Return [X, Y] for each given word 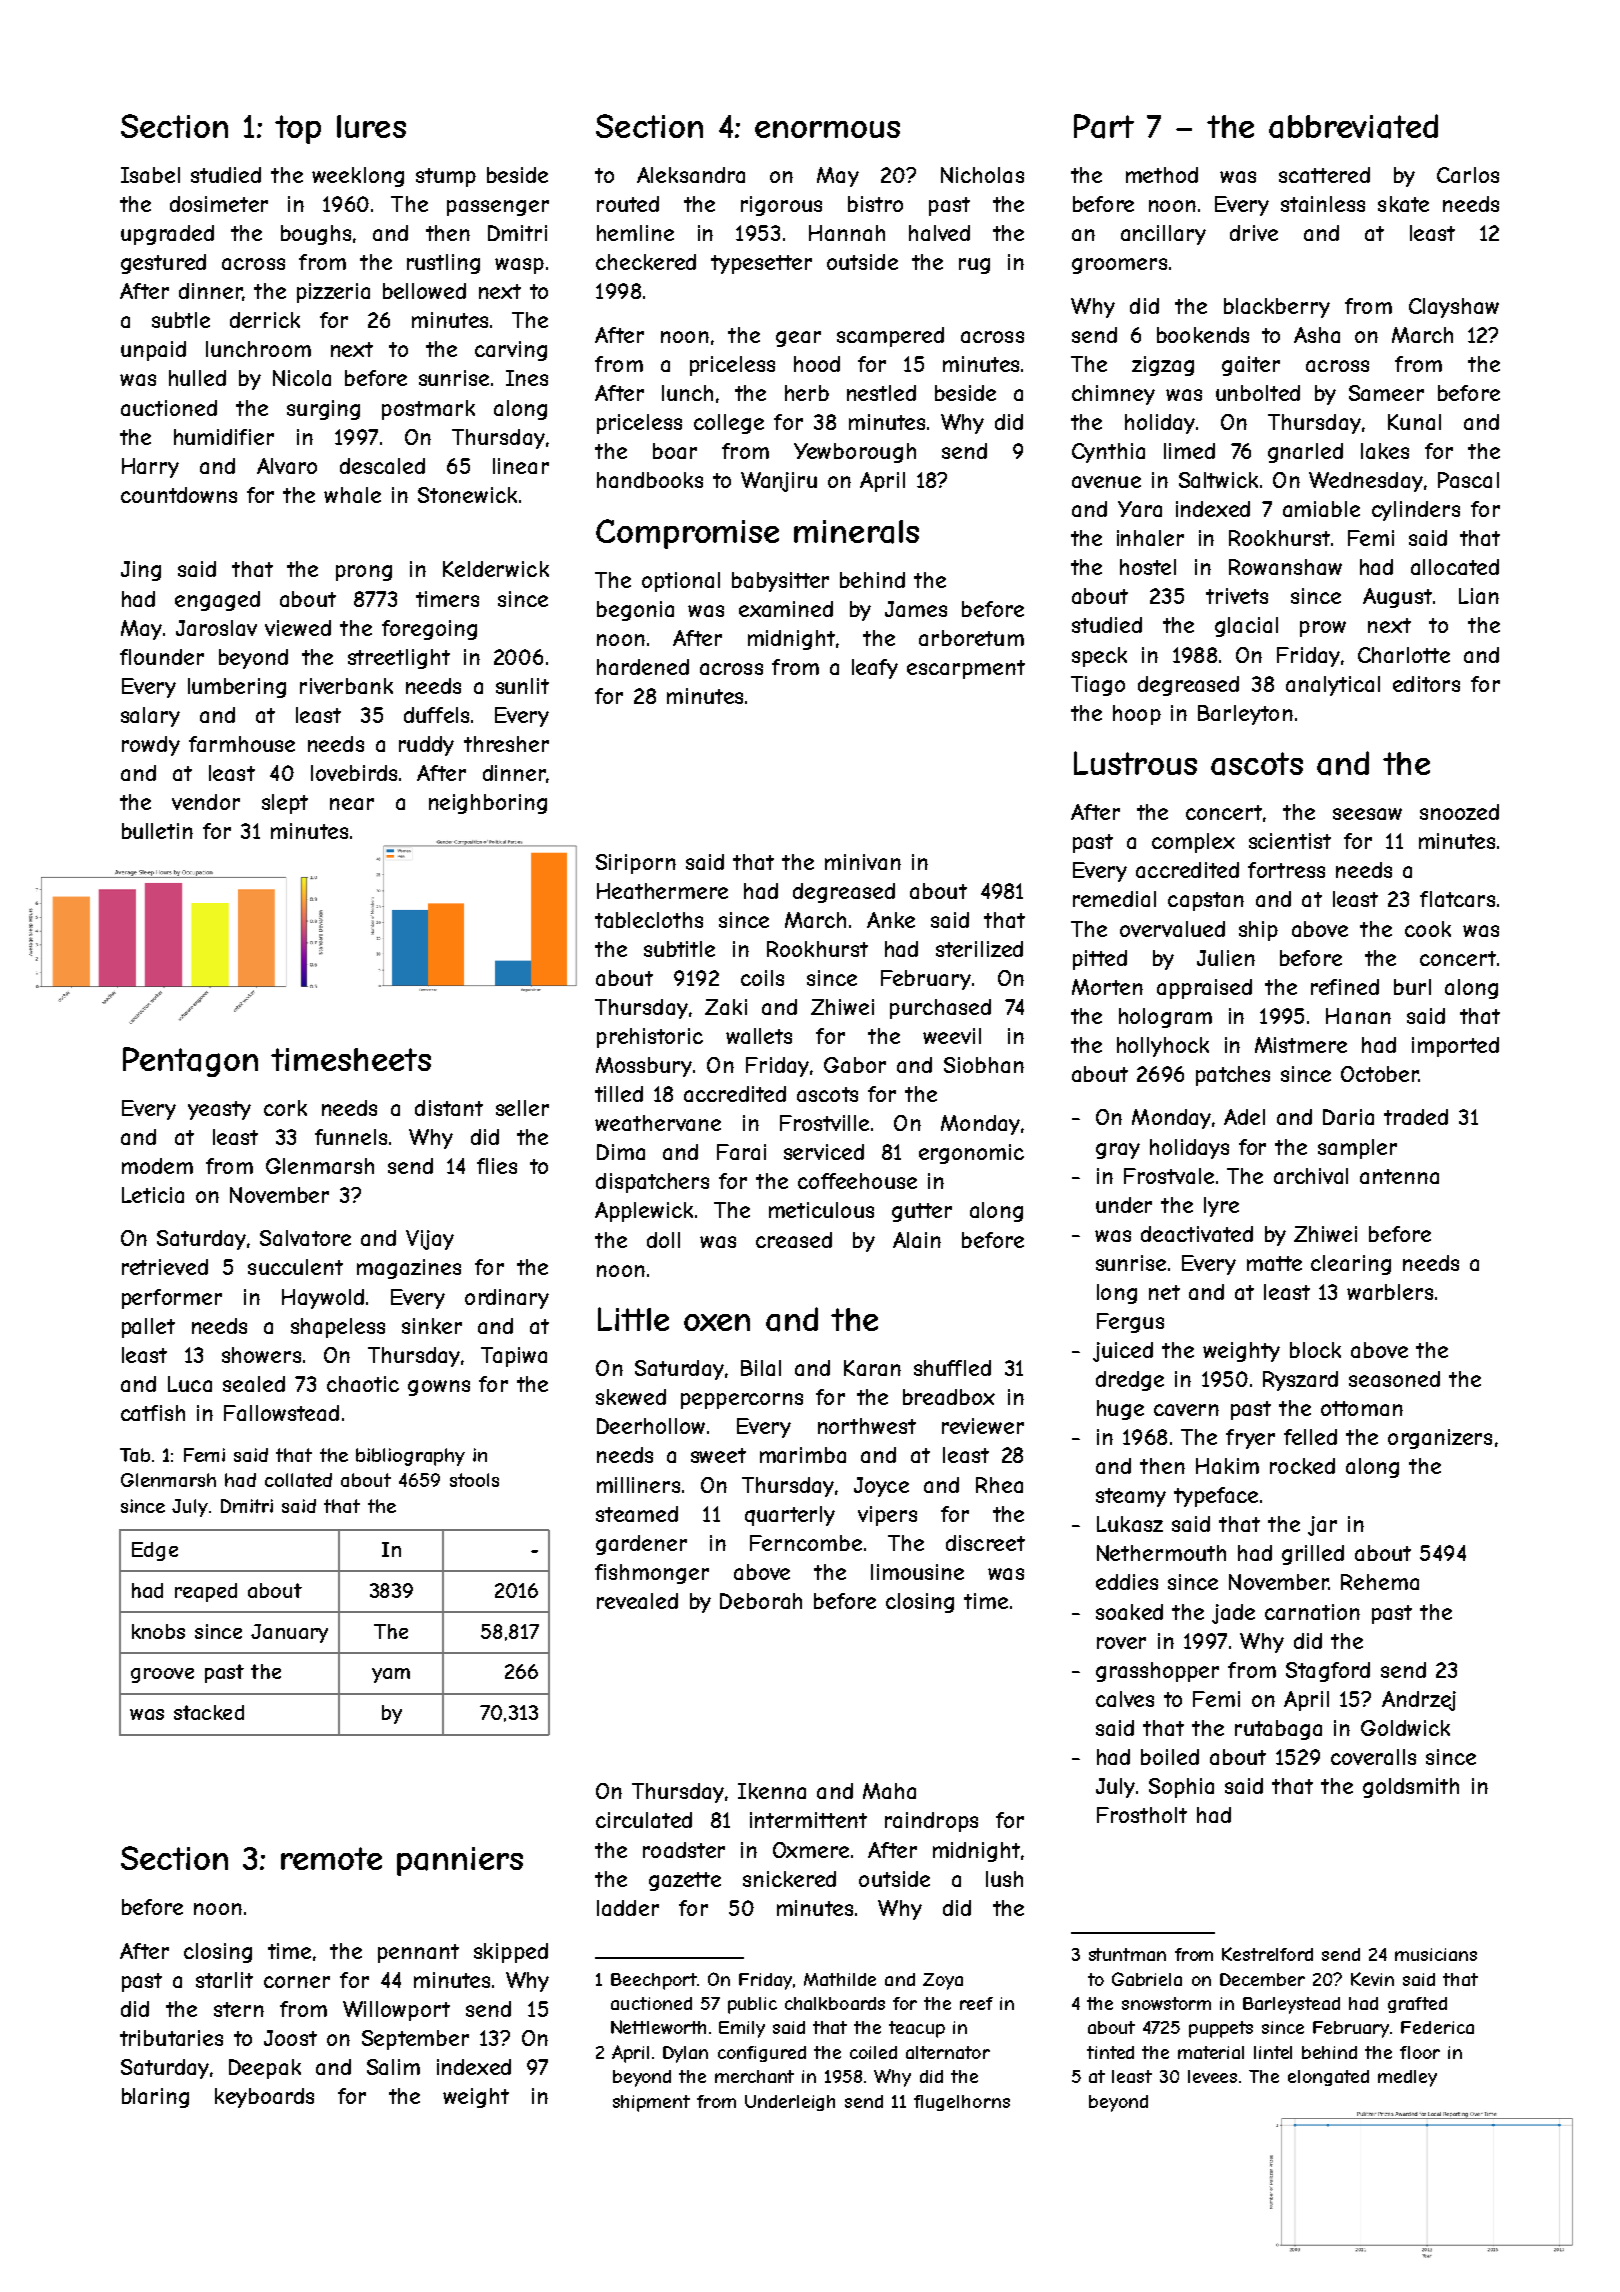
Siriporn [636, 864]
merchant [754, 2076]
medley [1407, 2078]
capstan [1206, 901]
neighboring [488, 804]
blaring [155, 2098]
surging [323, 410]
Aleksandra [691, 175]
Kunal [1414, 422]
